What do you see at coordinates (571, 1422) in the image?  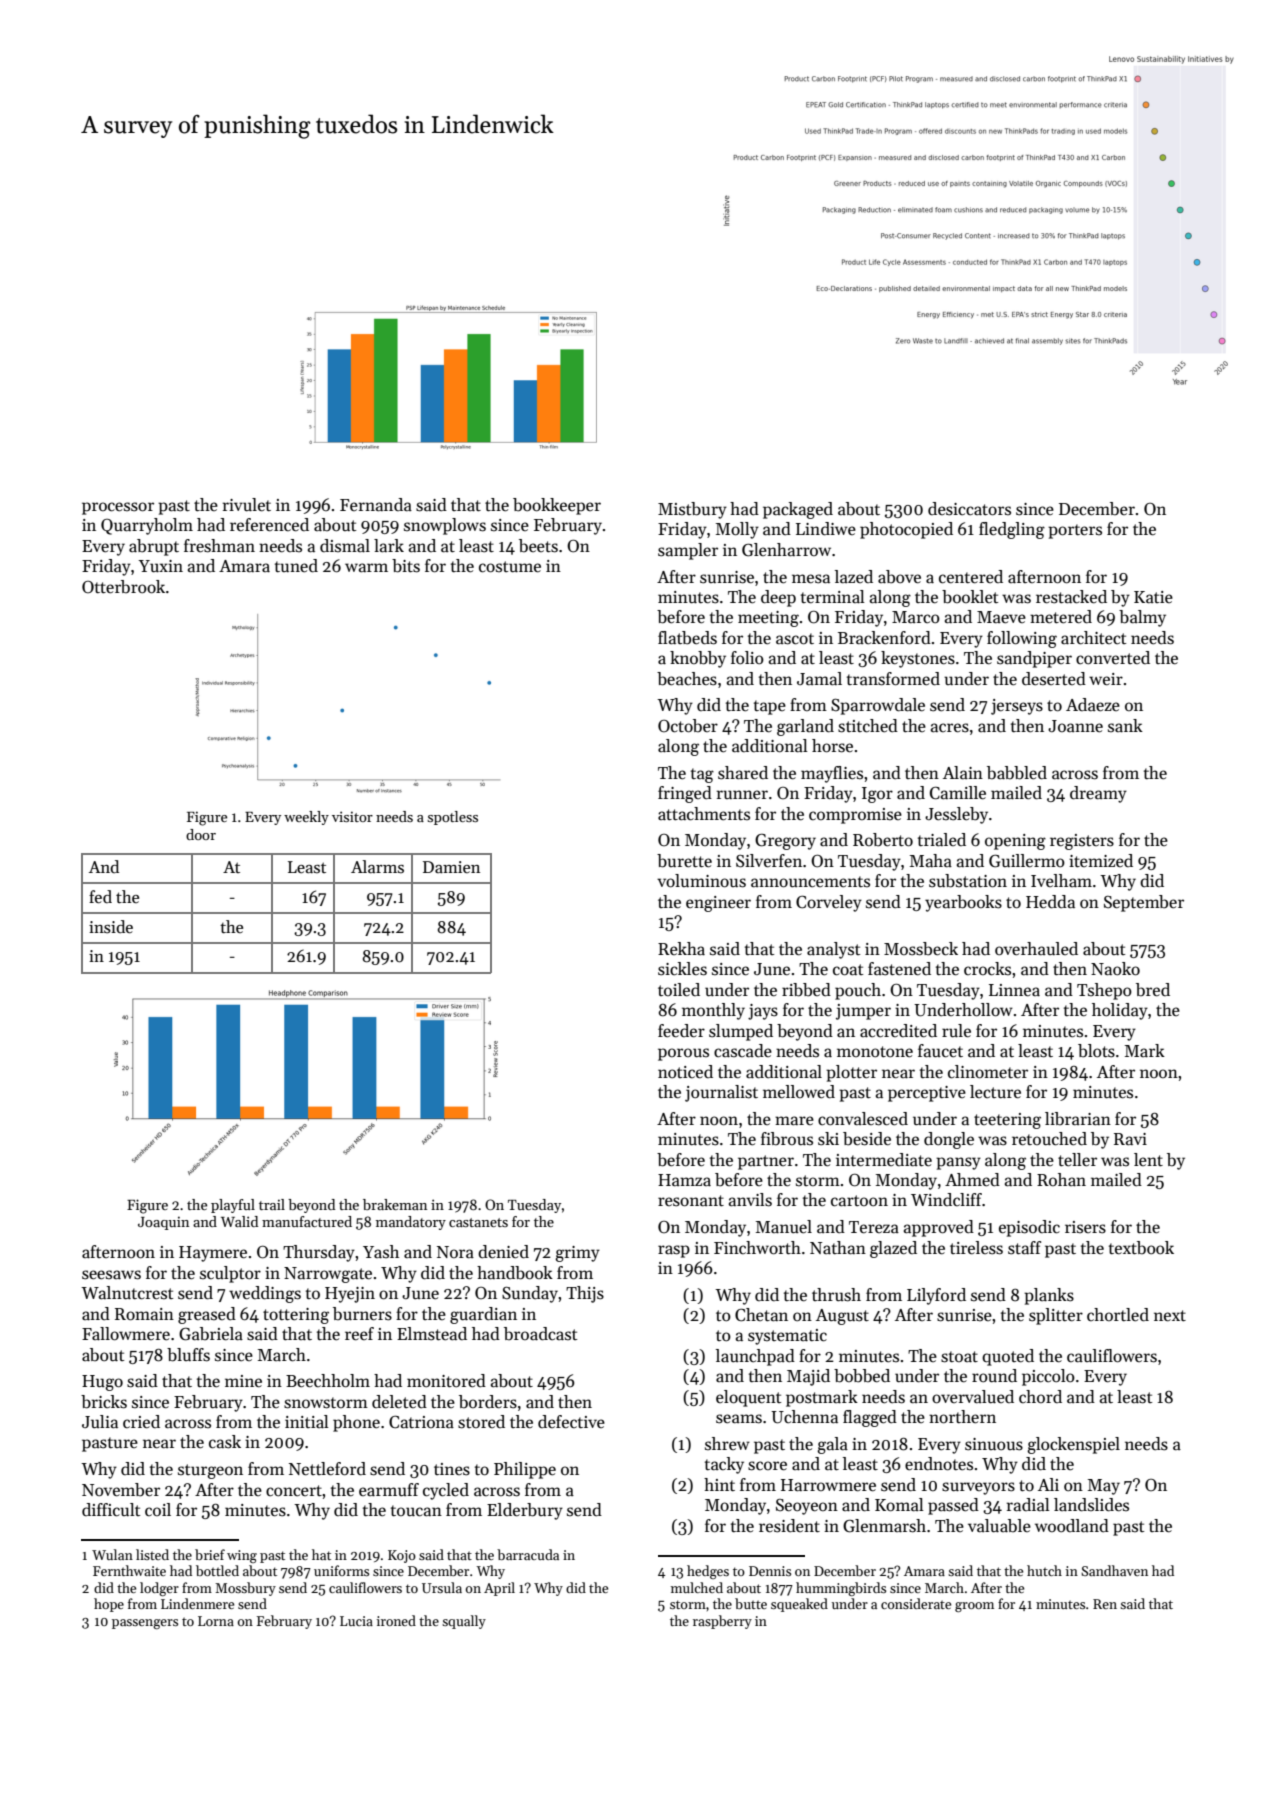 I see `defective` at bounding box center [571, 1422].
